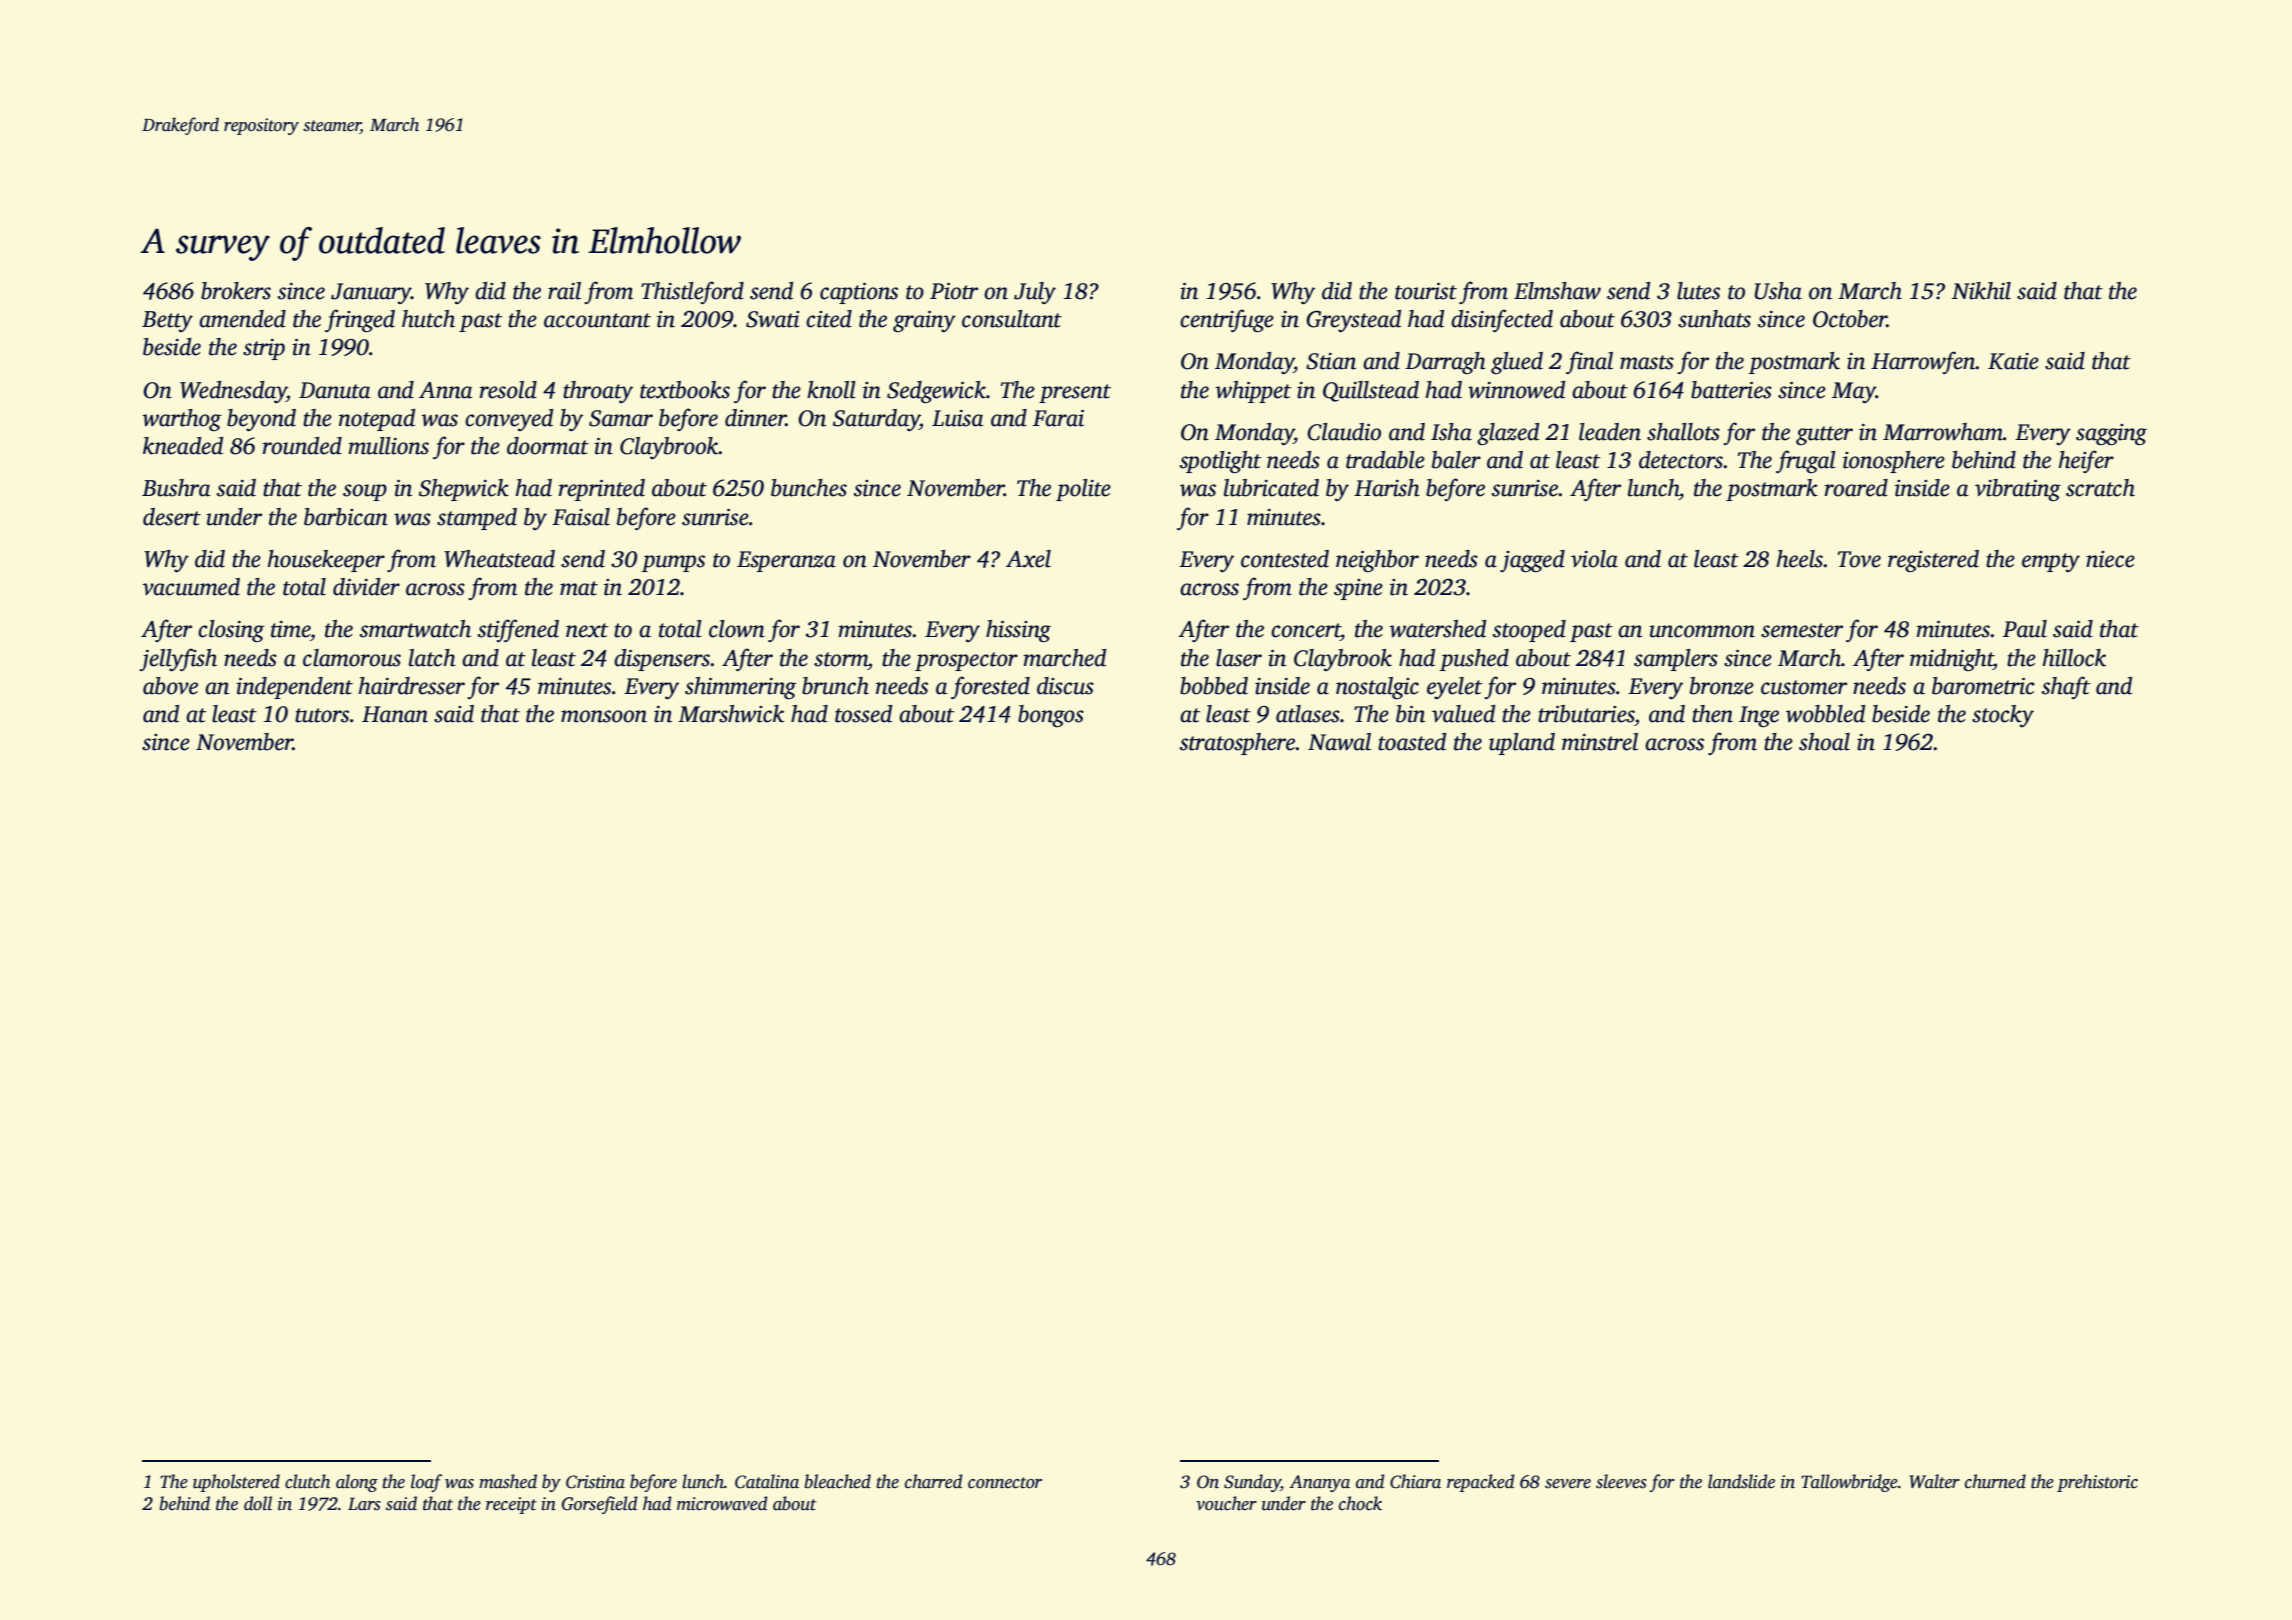  What do you see at coordinates (863, 714) in the screenshot?
I see `tossed` at bounding box center [863, 714].
